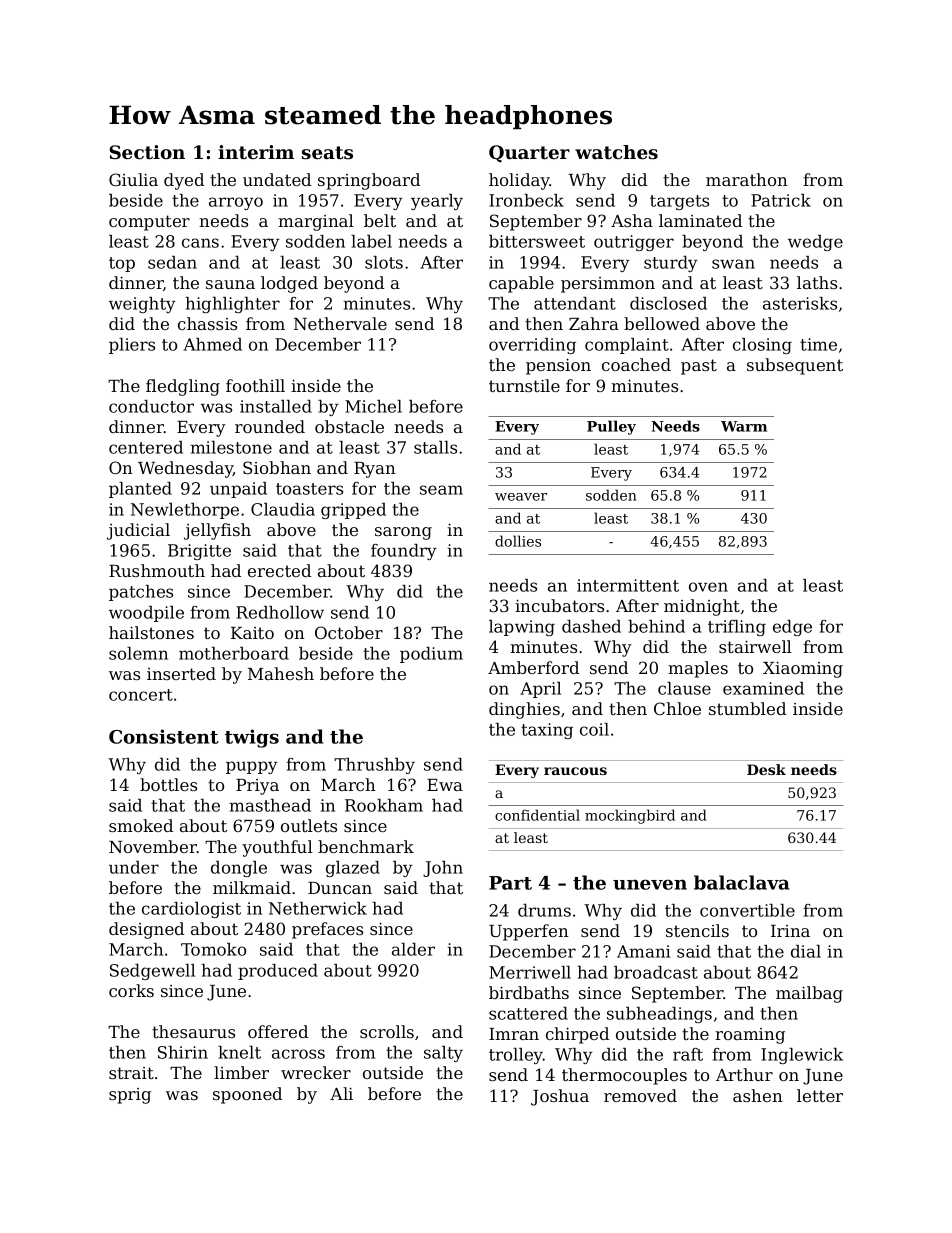  What do you see at coordinates (544, 910) in the page?
I see `drums` at bounding box center [544, 910].
